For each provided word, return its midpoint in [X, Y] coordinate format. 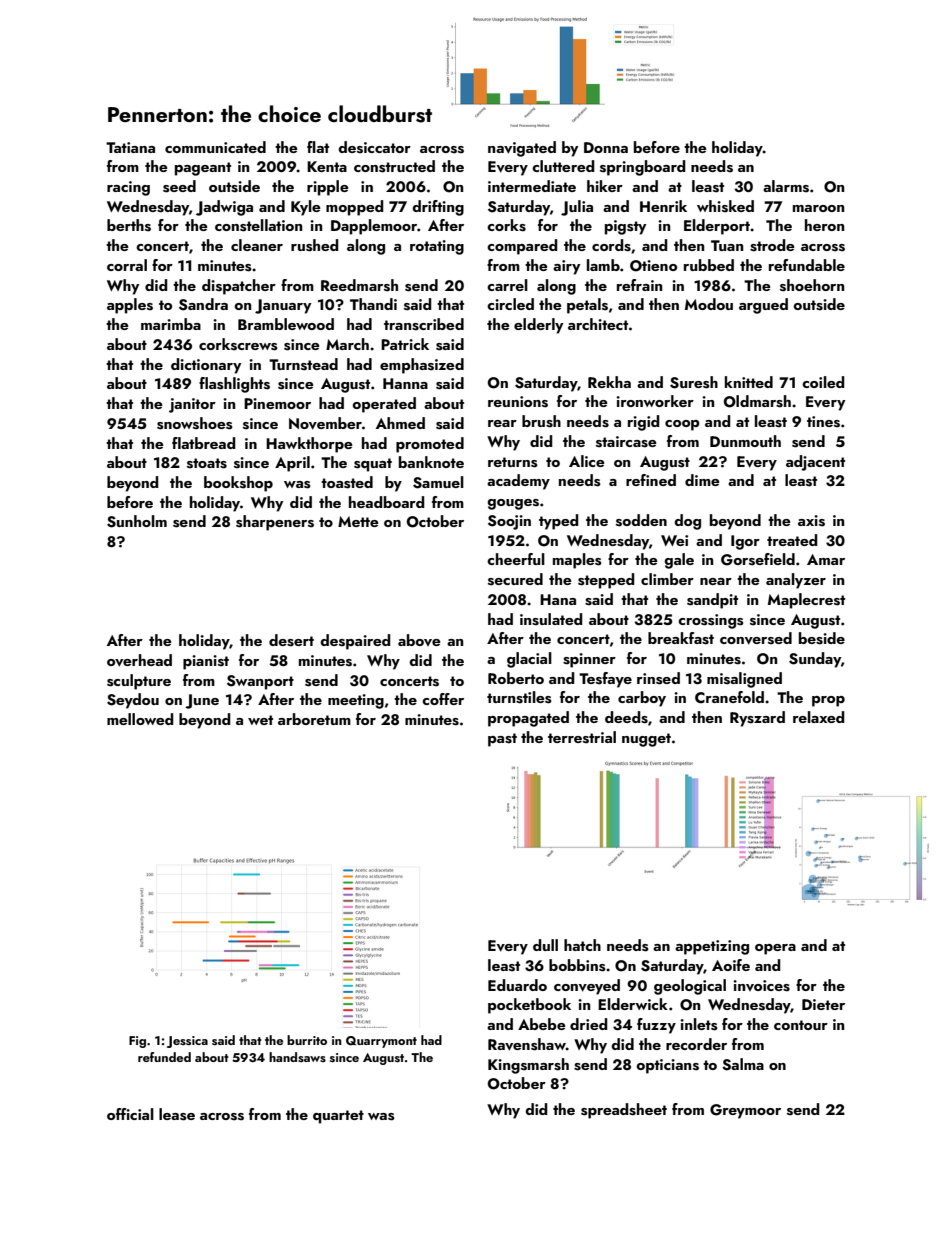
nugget [646, 740]
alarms [786, 186]
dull [545, 945]
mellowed [140, 719]
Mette [358, 521]
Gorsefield [758, 559]
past [502, 740]
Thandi [373, 304]
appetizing [712, 947]
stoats [207, 463]
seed [179, 186]
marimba [171, 324]
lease [177, 1114]
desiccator [374, 147]
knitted [749, 382]
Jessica [187, 1042]
